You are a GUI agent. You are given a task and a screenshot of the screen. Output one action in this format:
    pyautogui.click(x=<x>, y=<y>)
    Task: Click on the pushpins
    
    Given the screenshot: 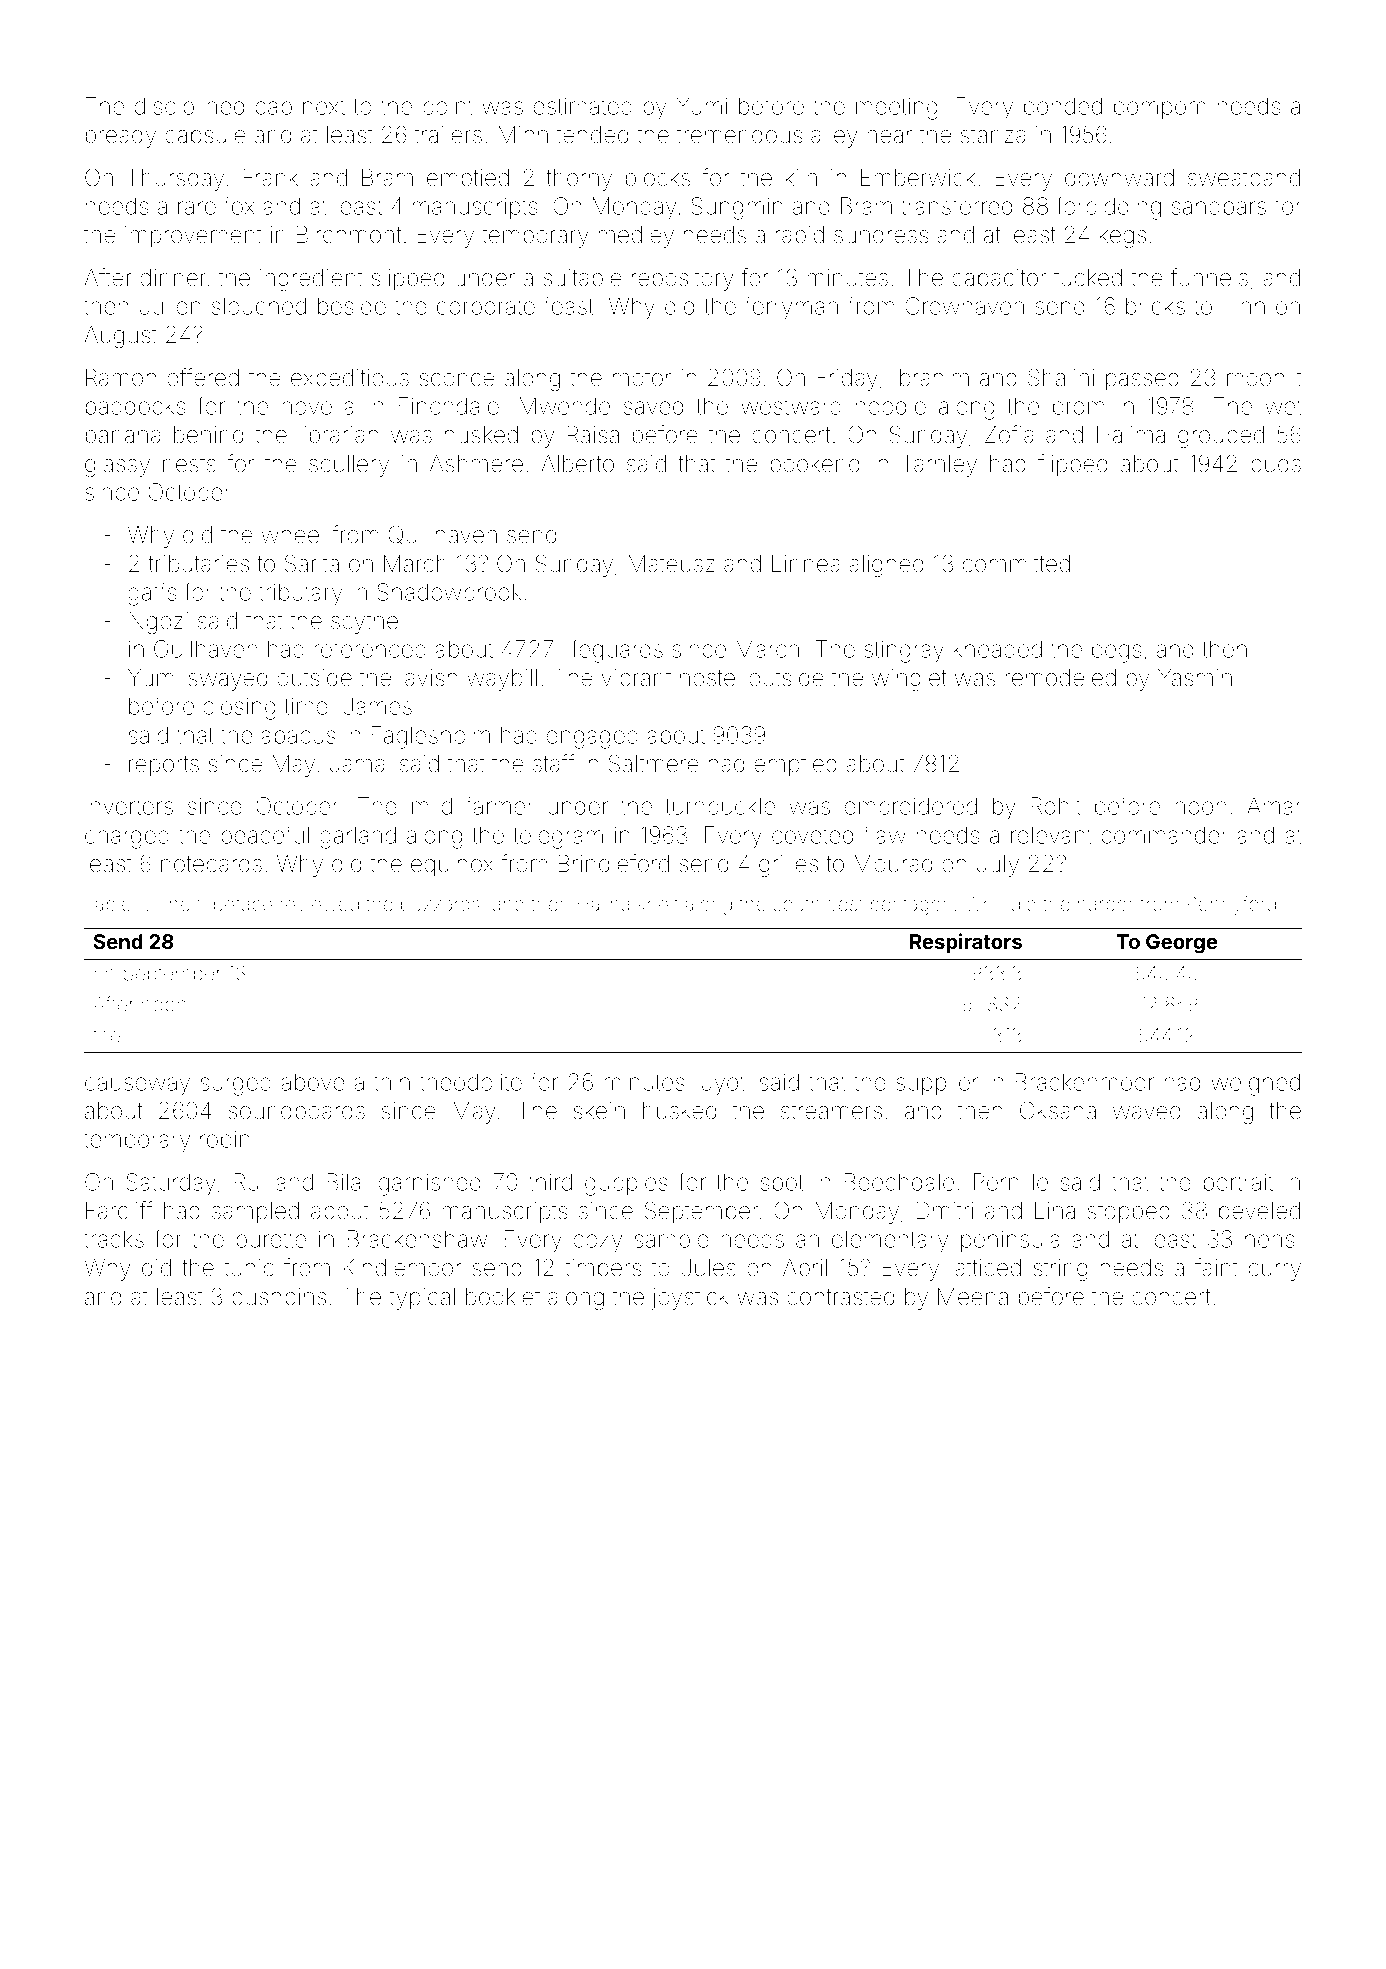 What is the action you would take?
    pyautogui.click(x=279, y=1299)
